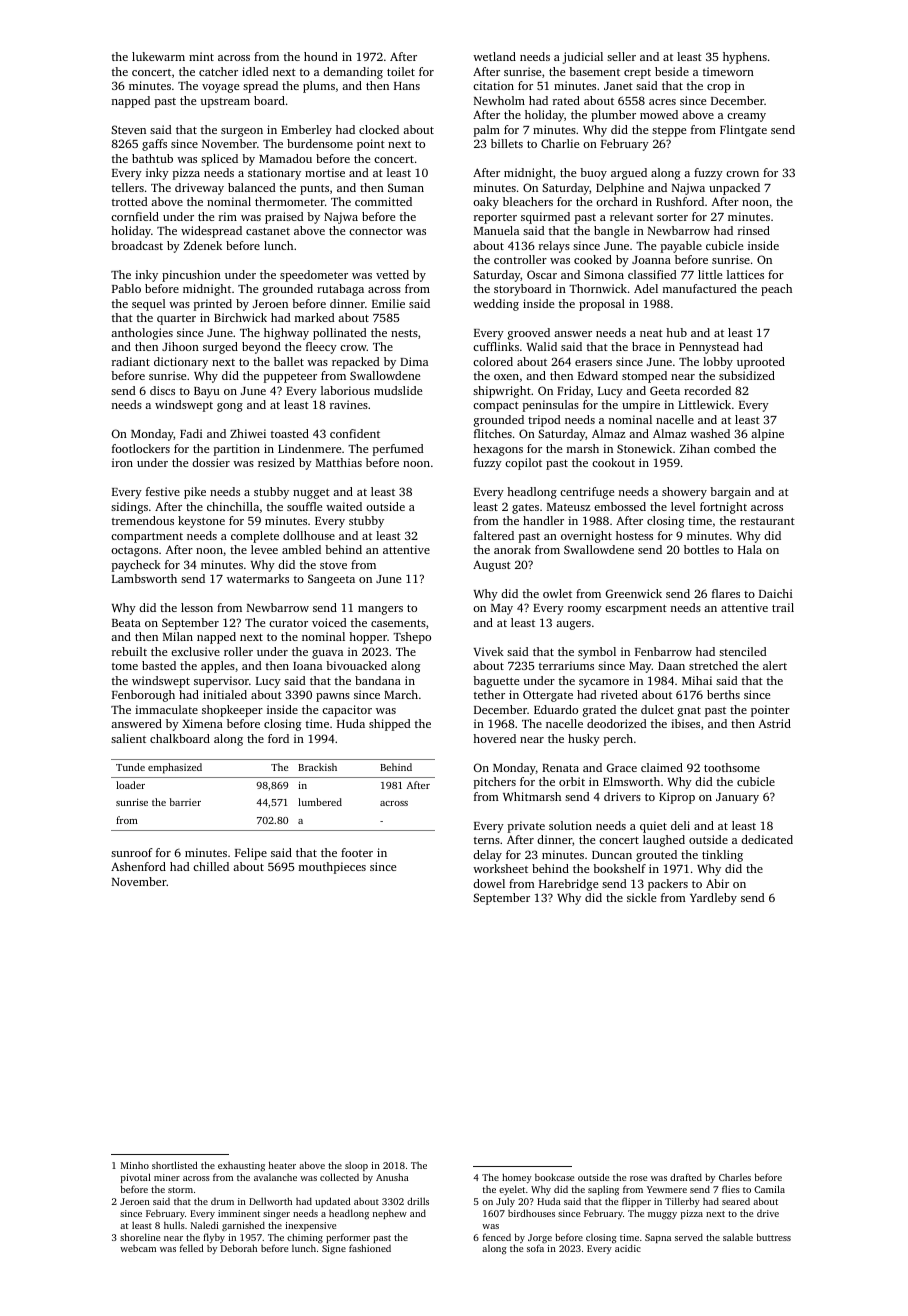 Image resolution: width=908 pixels, height=1316 pixels. I want to click on dulcet, so click(657, 709).
